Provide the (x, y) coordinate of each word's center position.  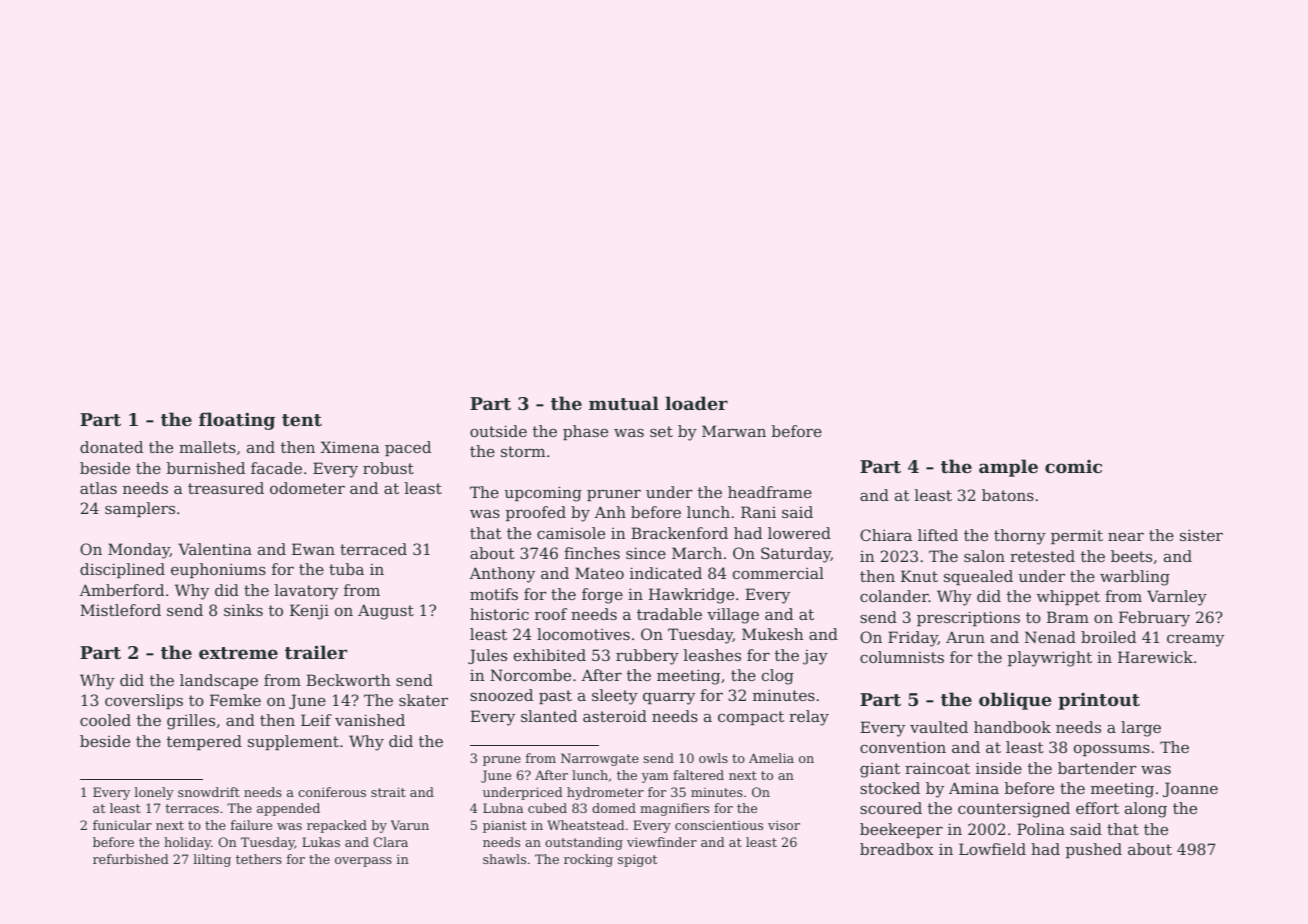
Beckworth (348, 680)
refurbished (131, 859)
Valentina (215, 549)
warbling (1135, 578)
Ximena (350, 447)
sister (1201, 535)
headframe (770, 492)
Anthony (502, 575)
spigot (637, 860)
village (733, 616)
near (1126, 536)
